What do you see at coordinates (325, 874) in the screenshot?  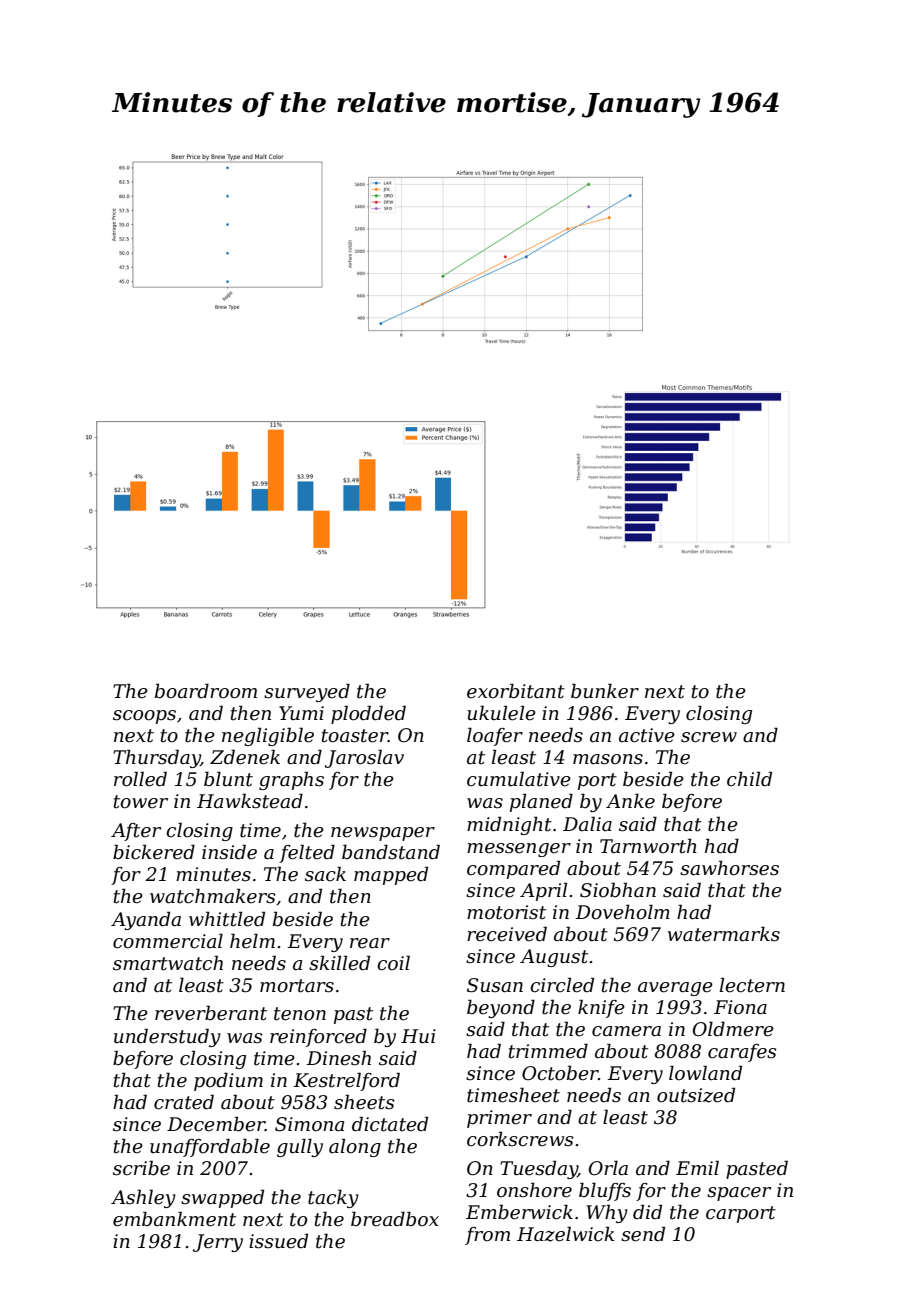 I see `sack` at bounding box center [325, 874].
